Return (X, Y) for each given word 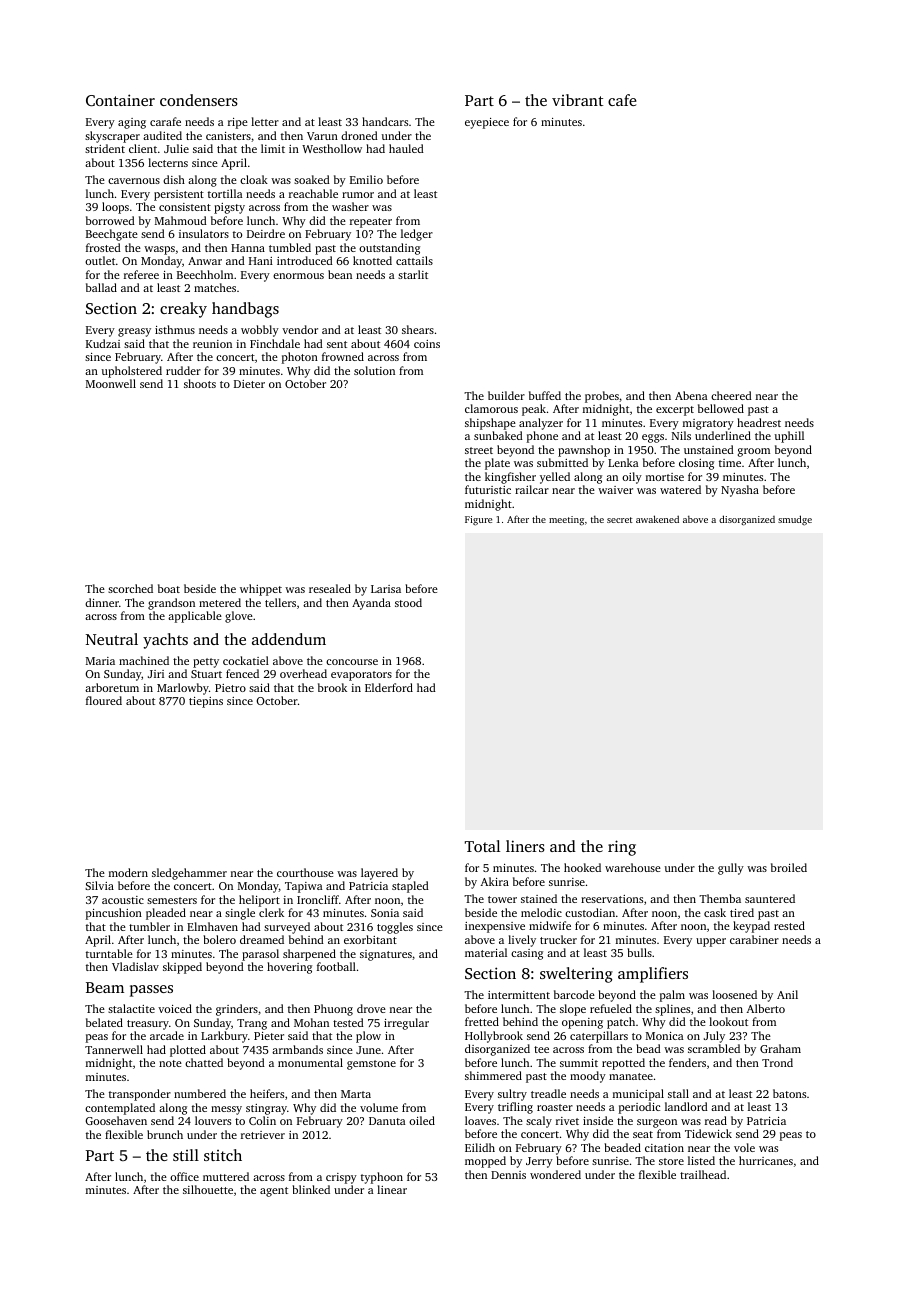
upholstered (132, 372)
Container (120, 100)
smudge (795, 520)
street (479, 450)
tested (348, 1022)
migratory (708, 424)
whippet (261, 590)
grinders (237, 1010)
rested (789, 925)
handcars (385, 121)
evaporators (361, 676)
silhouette (208, 1189)
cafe (622, 100)
